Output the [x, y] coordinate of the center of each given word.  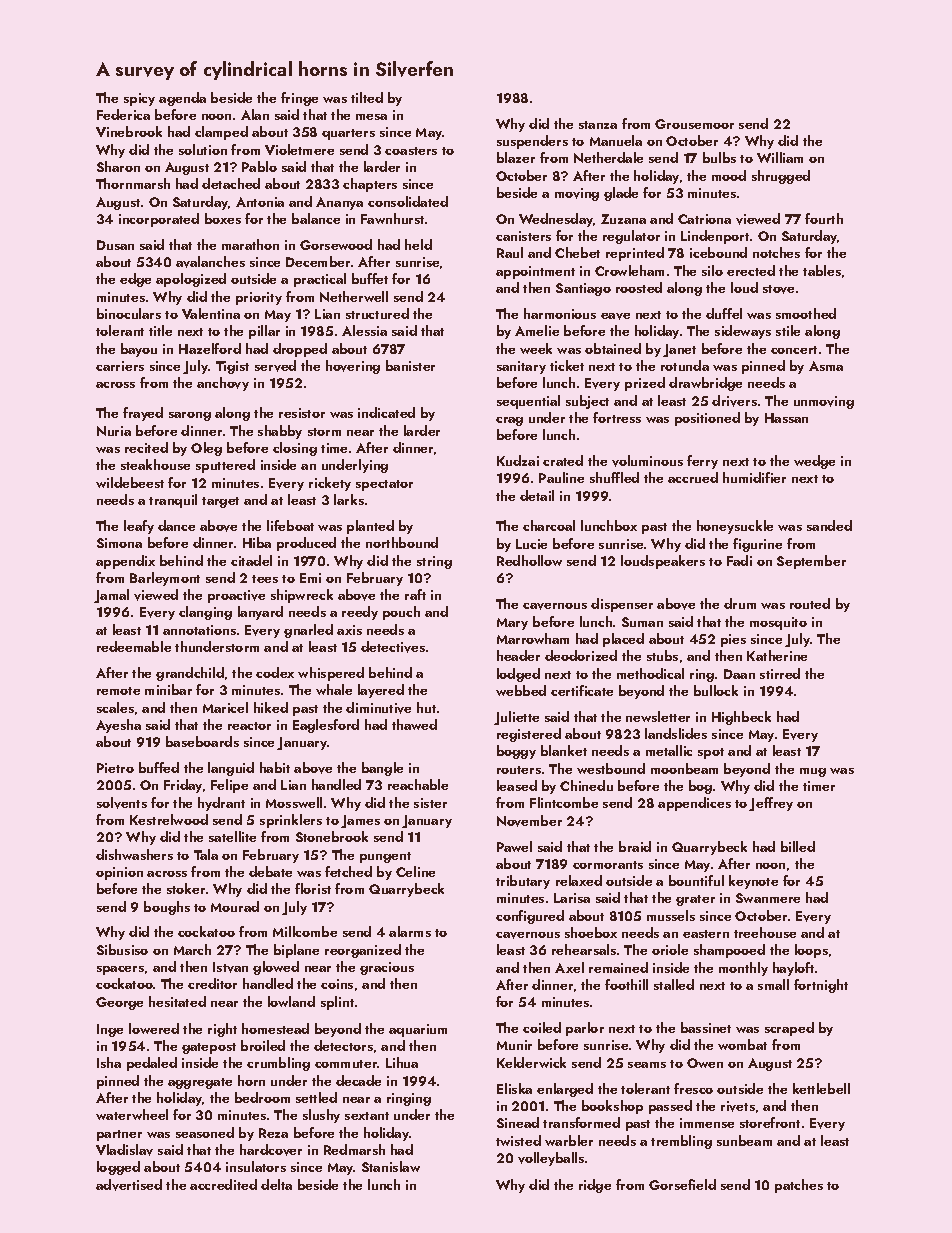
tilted [367, 97]
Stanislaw [391, 1166]
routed [810, 603]
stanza [598, 125]
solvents [122, 803]
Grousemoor [694, 124]
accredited [223, 1184]
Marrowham [533, 638]
